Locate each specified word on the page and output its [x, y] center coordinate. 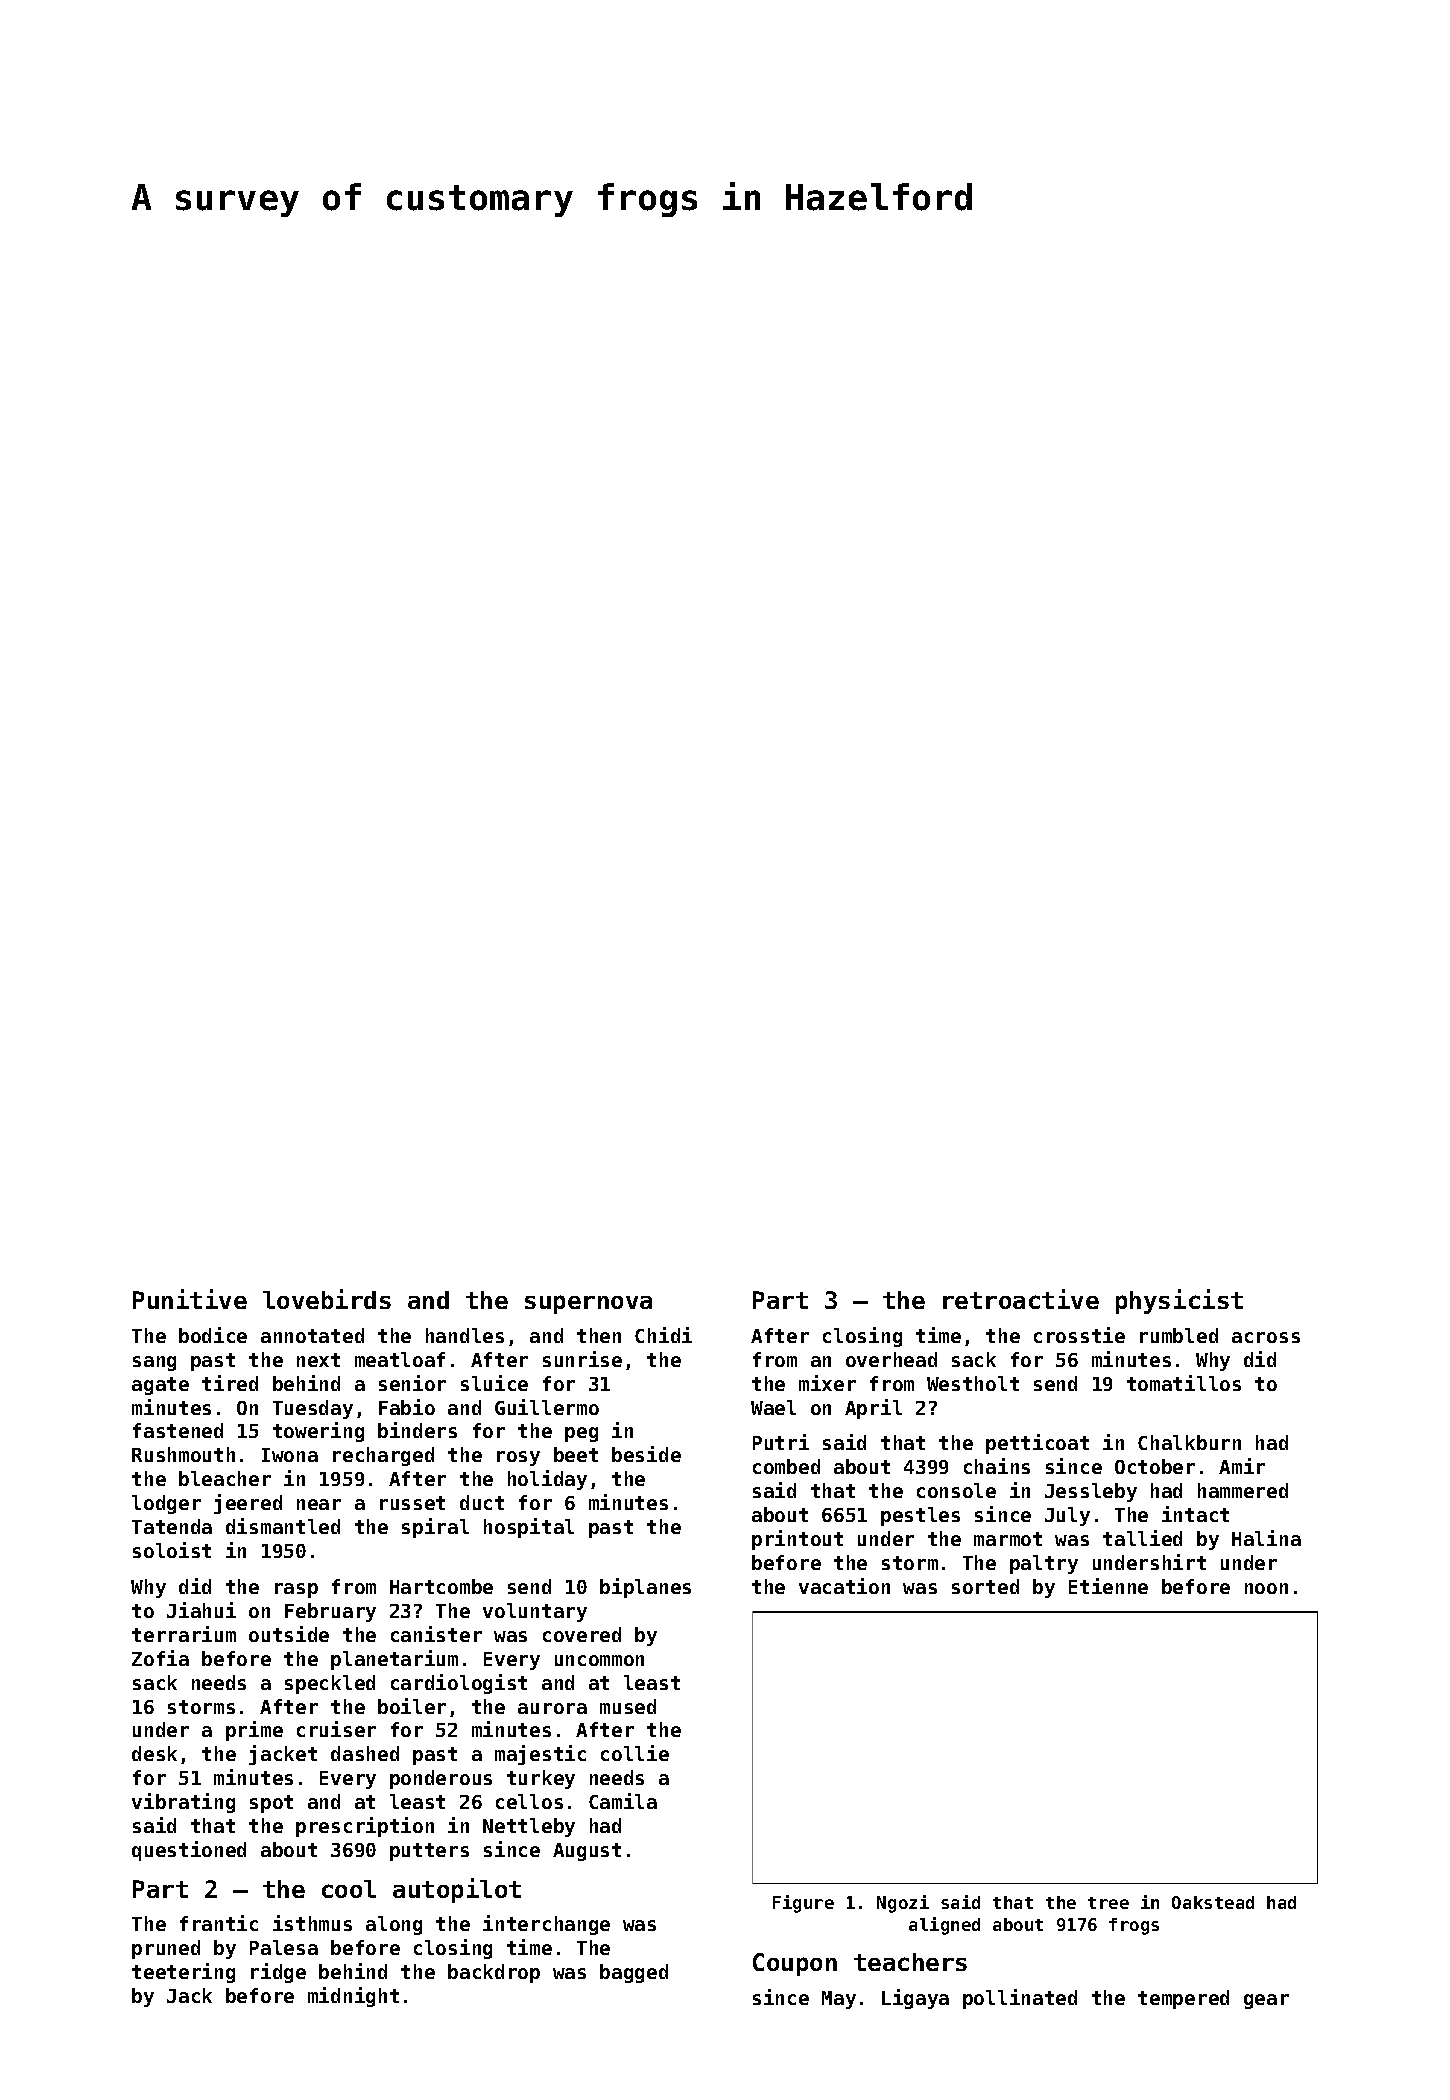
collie [635, 1753]
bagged [634, 1973]
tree [1108, 1903]
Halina [1266, 1538]
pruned [166, 1949]
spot [271, 1804]
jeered [248, 1504]
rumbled [1179, 1335]
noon [1266, 1588]
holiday [547, 1480]
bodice [213, 1335]
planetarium [394, 1660]
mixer [827, 1383]
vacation [844, 1586]
